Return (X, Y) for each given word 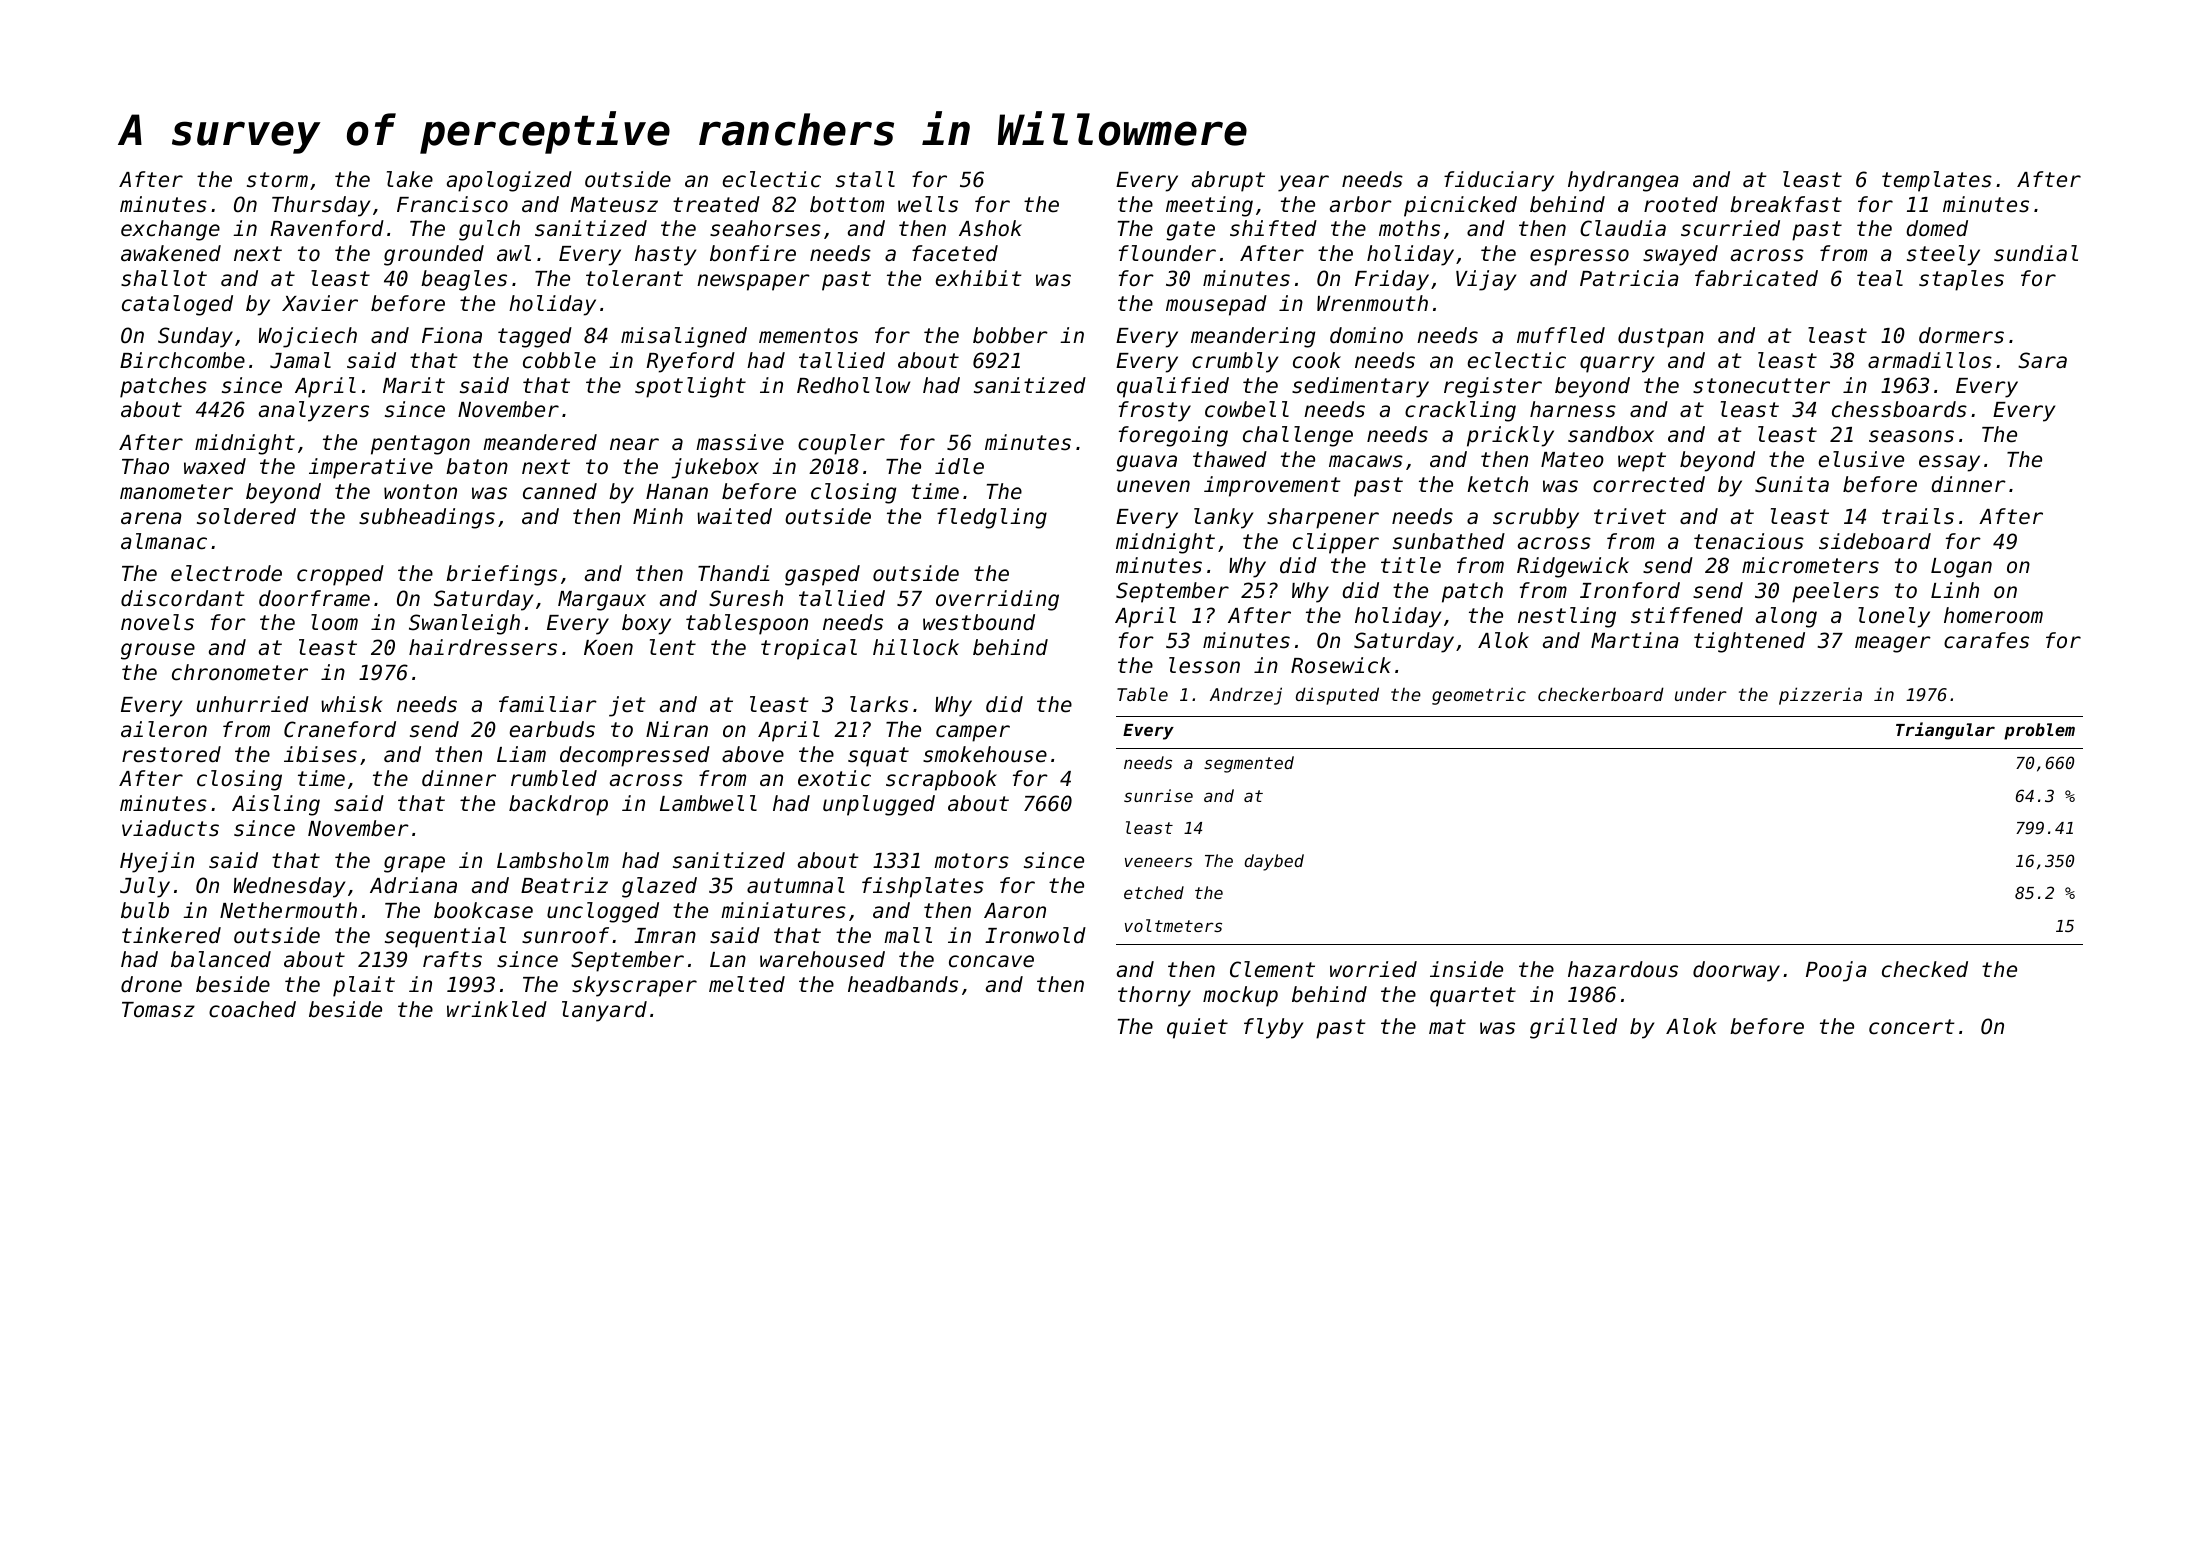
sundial (2036, 253)
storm (277, 180)
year (1303, 183)
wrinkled (497, 1009)
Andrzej (1246, 696)
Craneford (340, 729)
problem (2039, 731)
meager (1893, 644)
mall (908, 935)
